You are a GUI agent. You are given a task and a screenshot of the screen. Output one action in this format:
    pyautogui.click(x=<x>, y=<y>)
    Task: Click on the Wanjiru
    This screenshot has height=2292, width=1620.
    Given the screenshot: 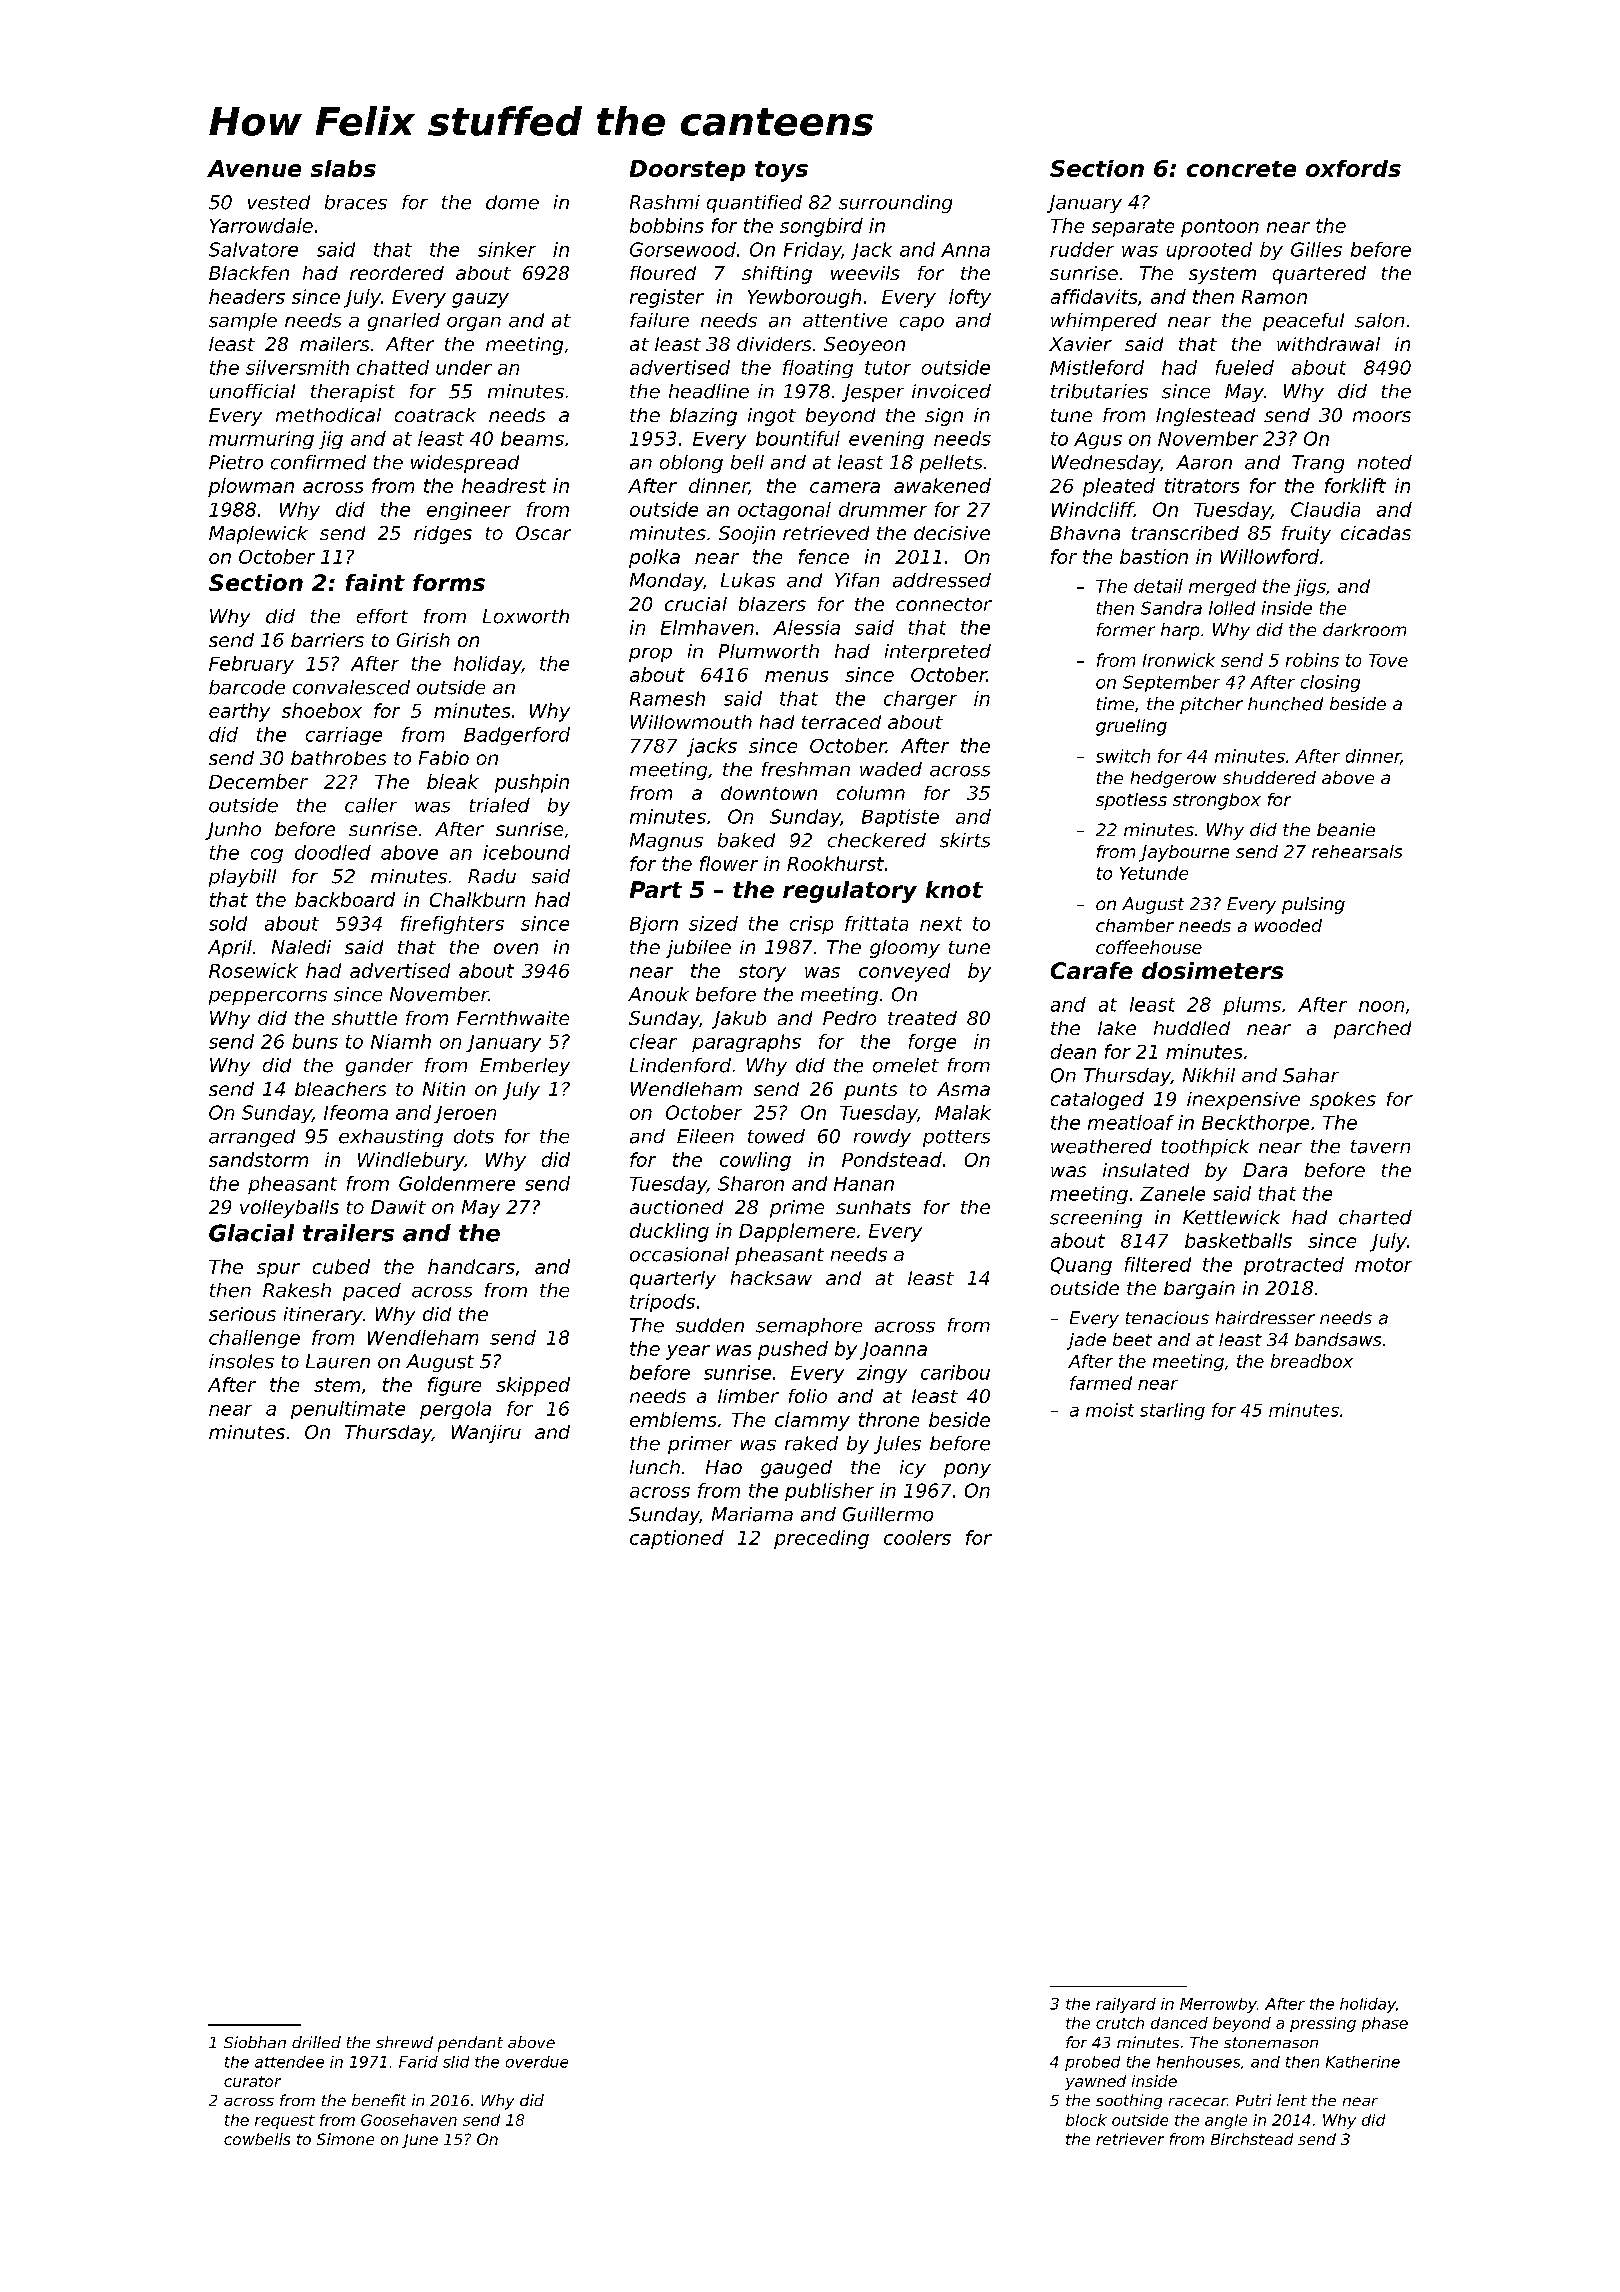 What is the action you would take?
    pyautogui.click(x=486, y=1434)
